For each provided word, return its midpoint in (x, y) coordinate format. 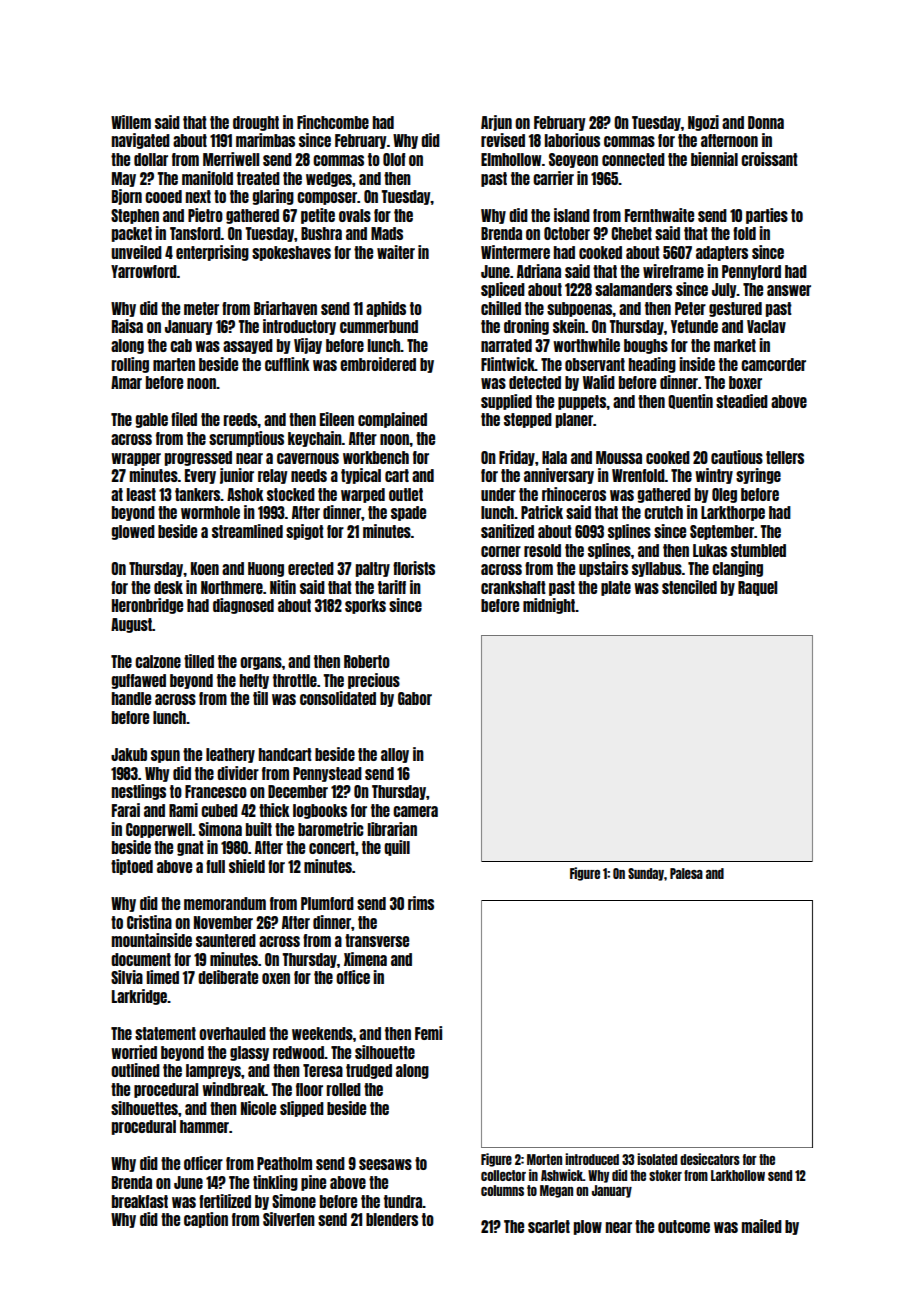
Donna (766, 122)
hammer (204, 1126)
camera (415, 811)
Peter (690, 308)
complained (392, 420)
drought (256, 123)
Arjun (496, 123)
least (141, 494)
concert (332, 847)
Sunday (646, 874)
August (131, 625)
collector (503, 1175)
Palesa (686, 873)
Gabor (415, 698)
